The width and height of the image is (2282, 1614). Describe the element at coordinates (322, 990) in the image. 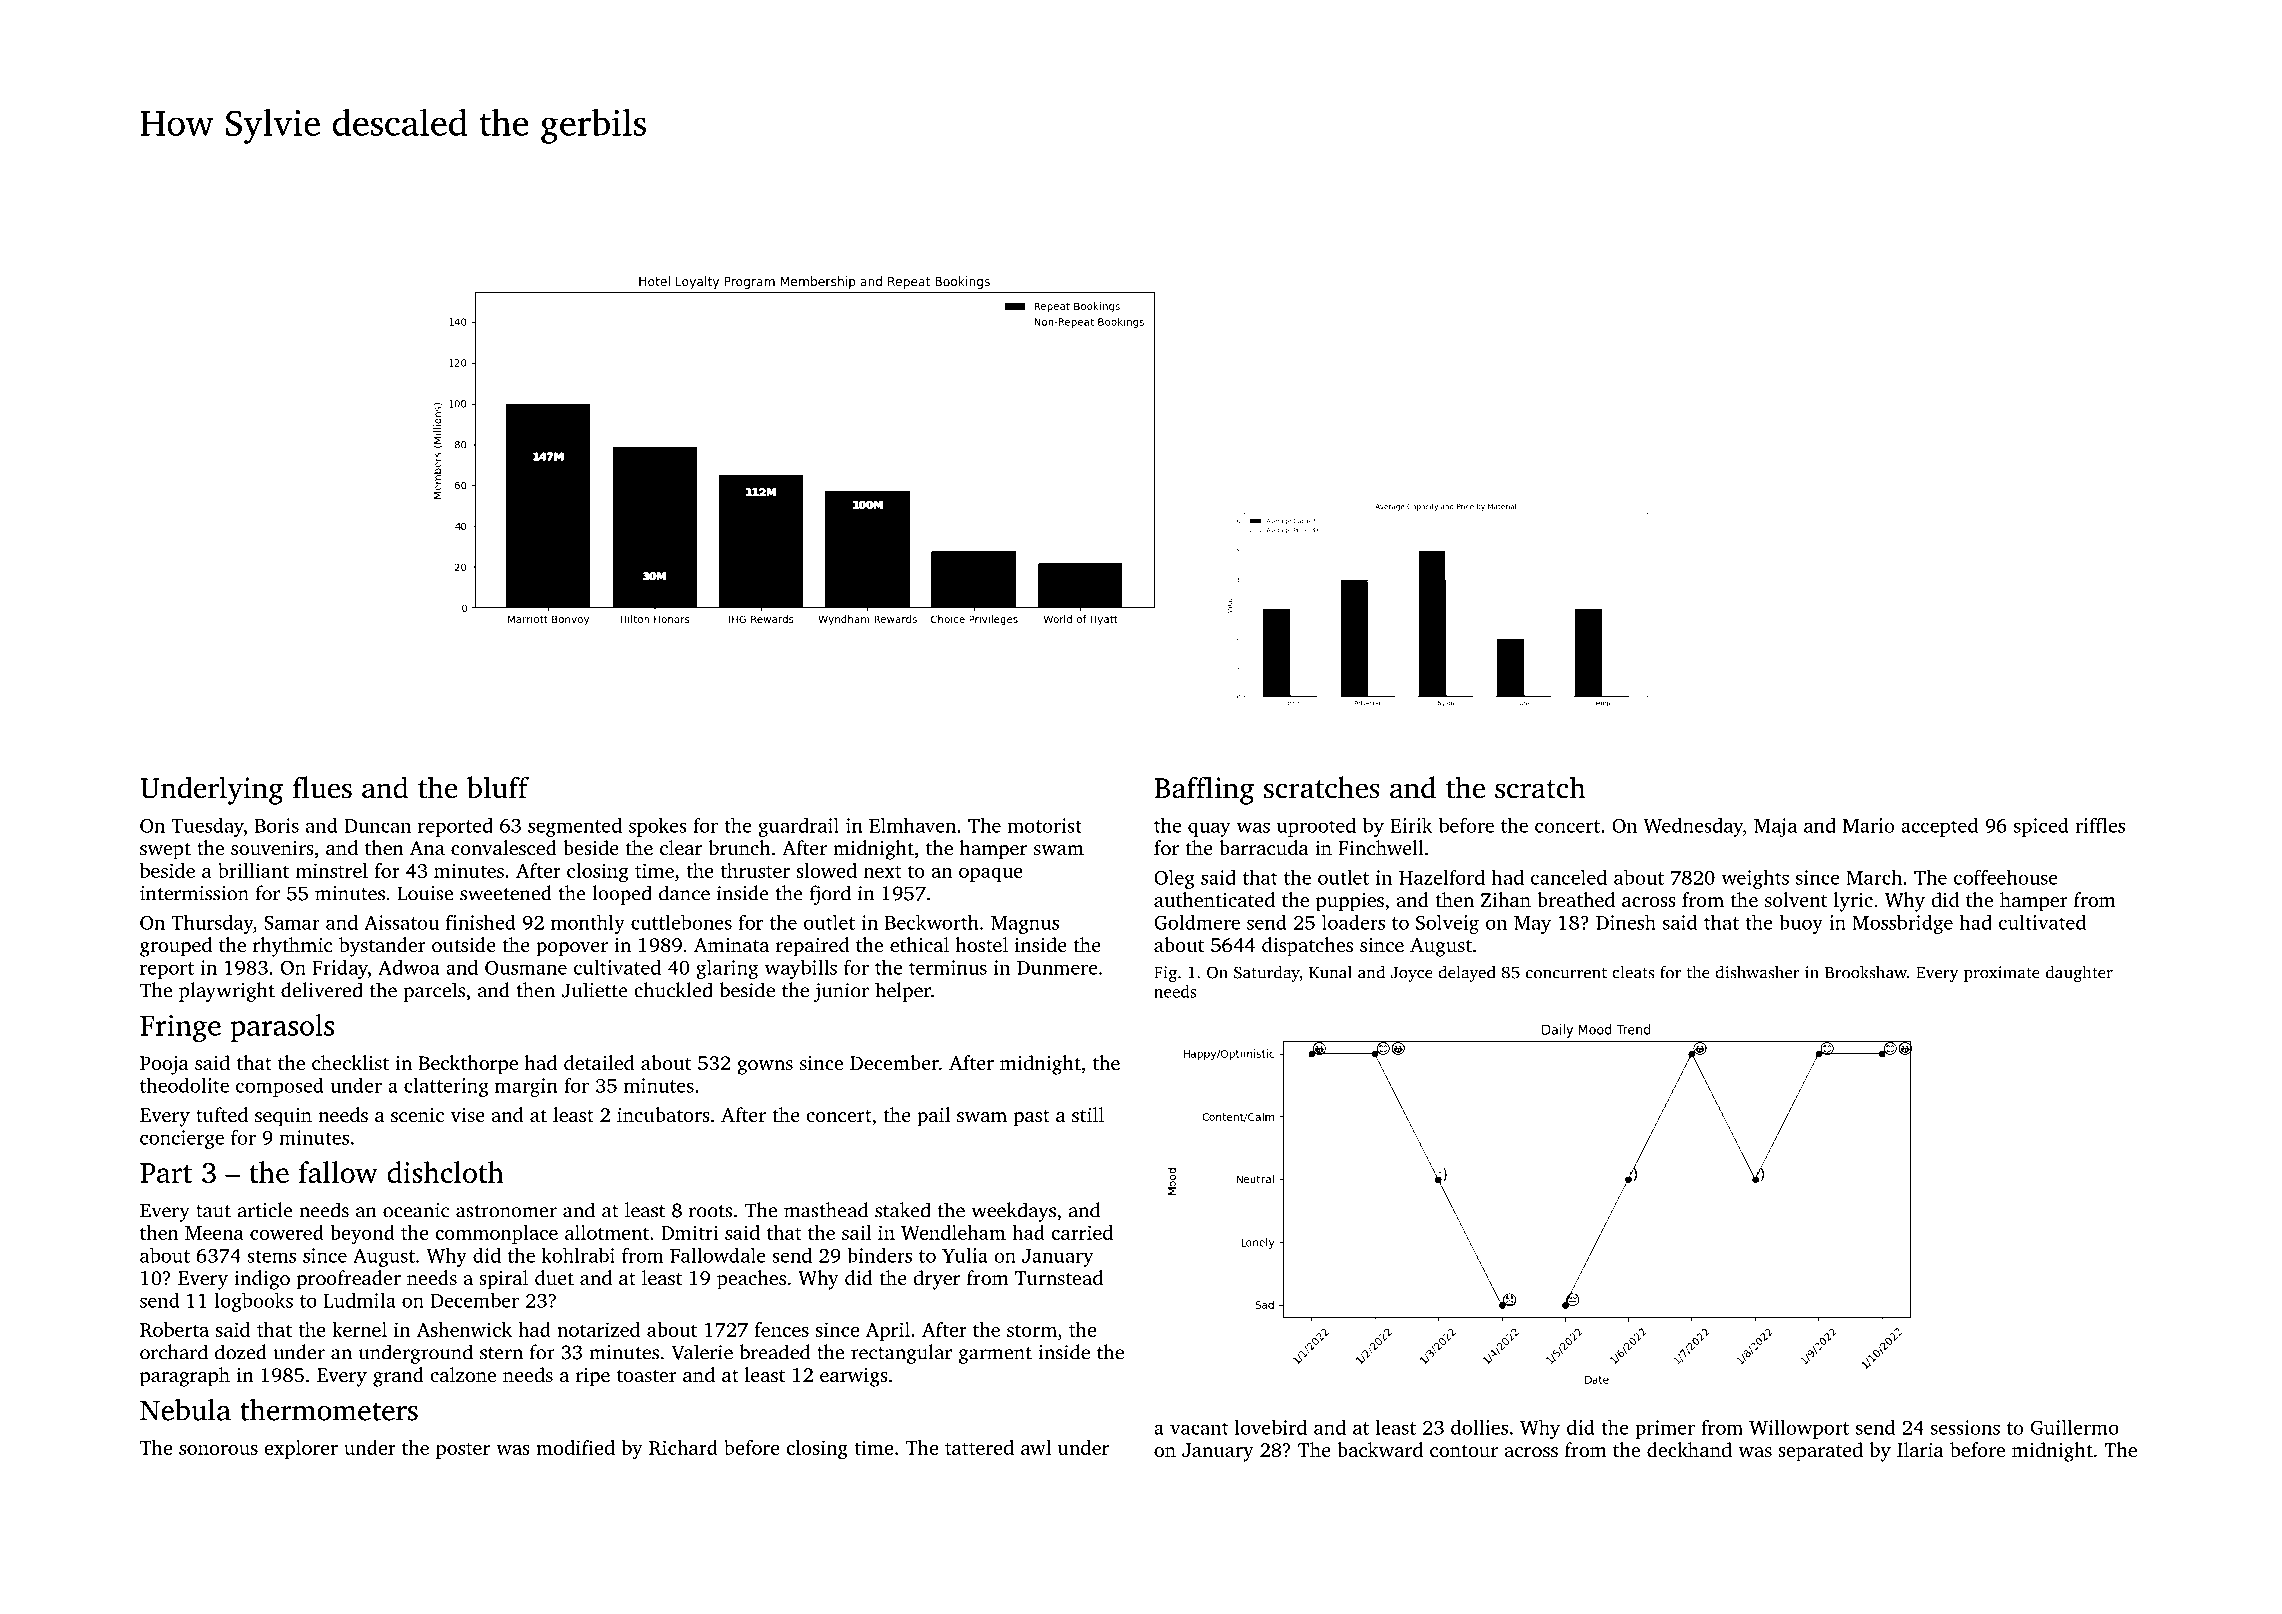

I see `delivered` at that location.
